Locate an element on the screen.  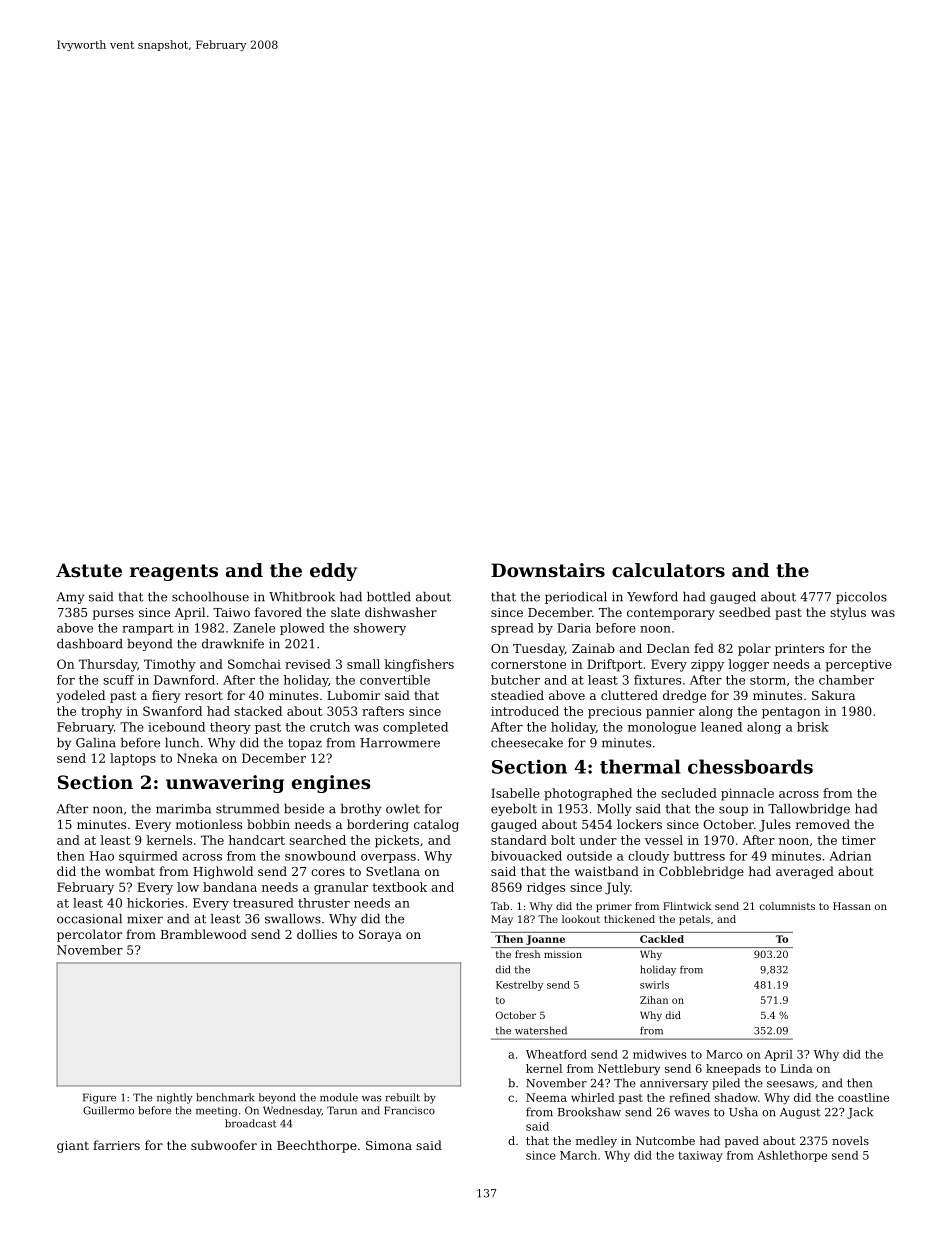
Dawnford is located at coordinates (184, 680).
